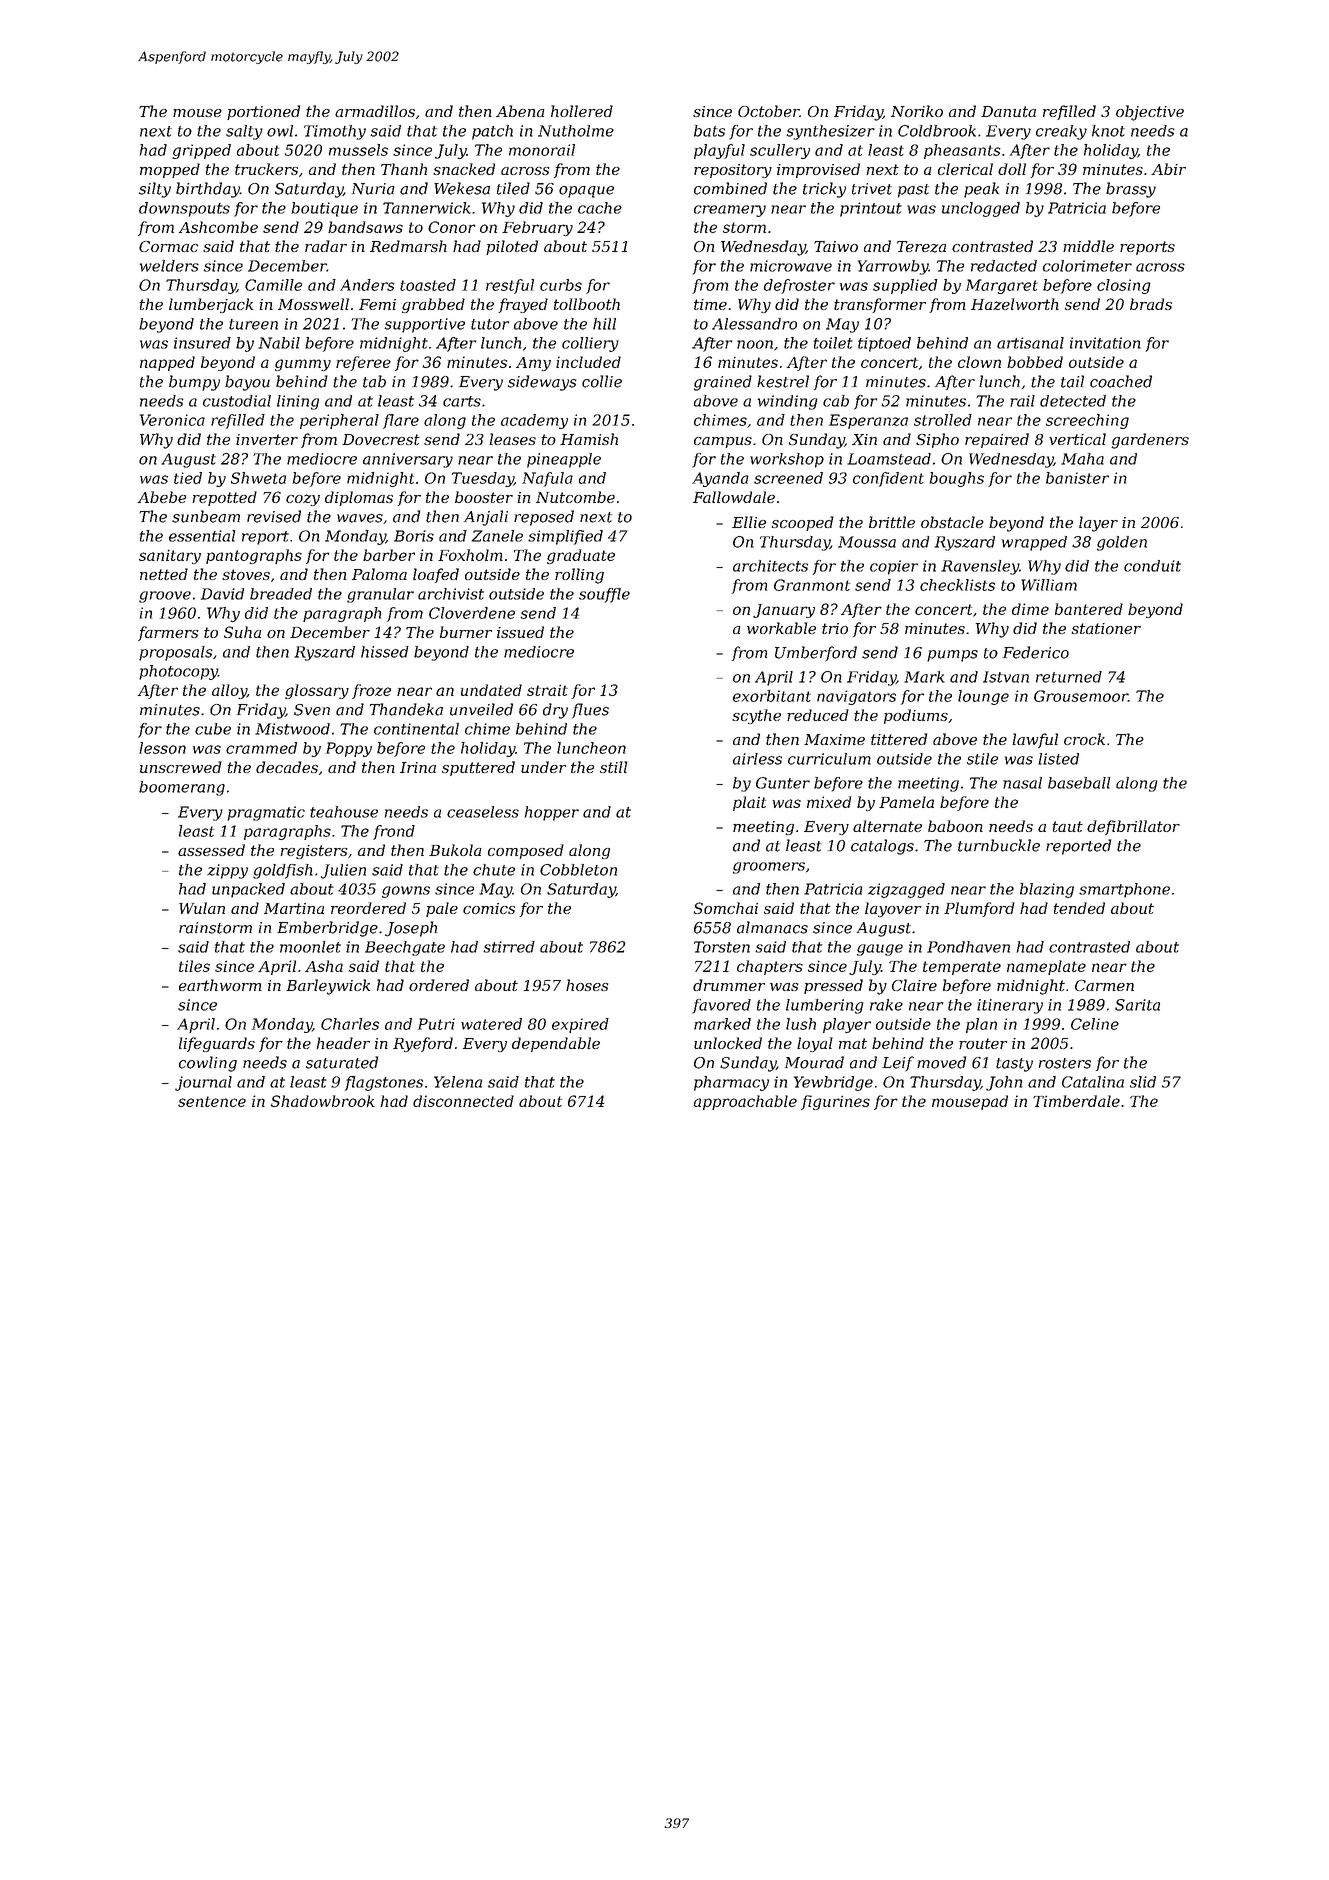 The height and width of the image is (1880, 1329). I want to click on conduit, so click(1152, 566).
